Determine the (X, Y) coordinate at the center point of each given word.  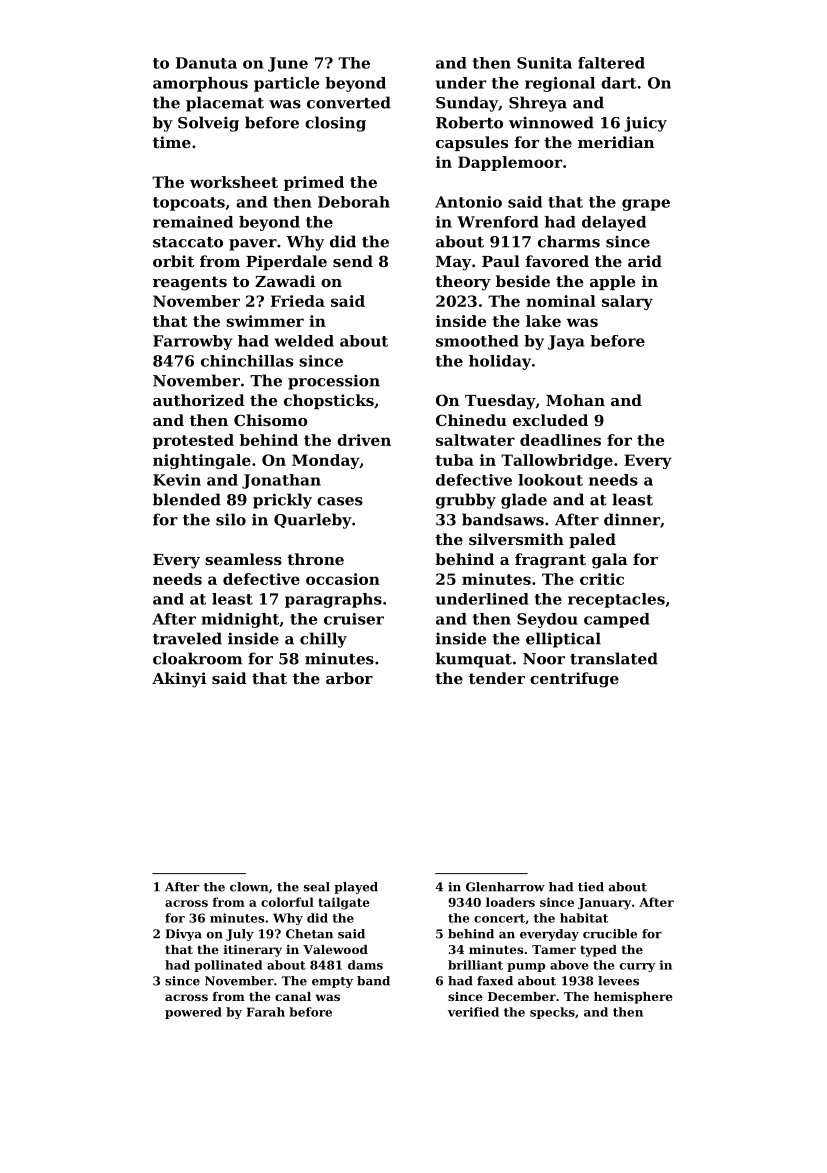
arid (645, 261)
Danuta (206, 63)
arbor (349, 678)
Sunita (544, 63)
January (604, 904)
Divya (184, 935)
